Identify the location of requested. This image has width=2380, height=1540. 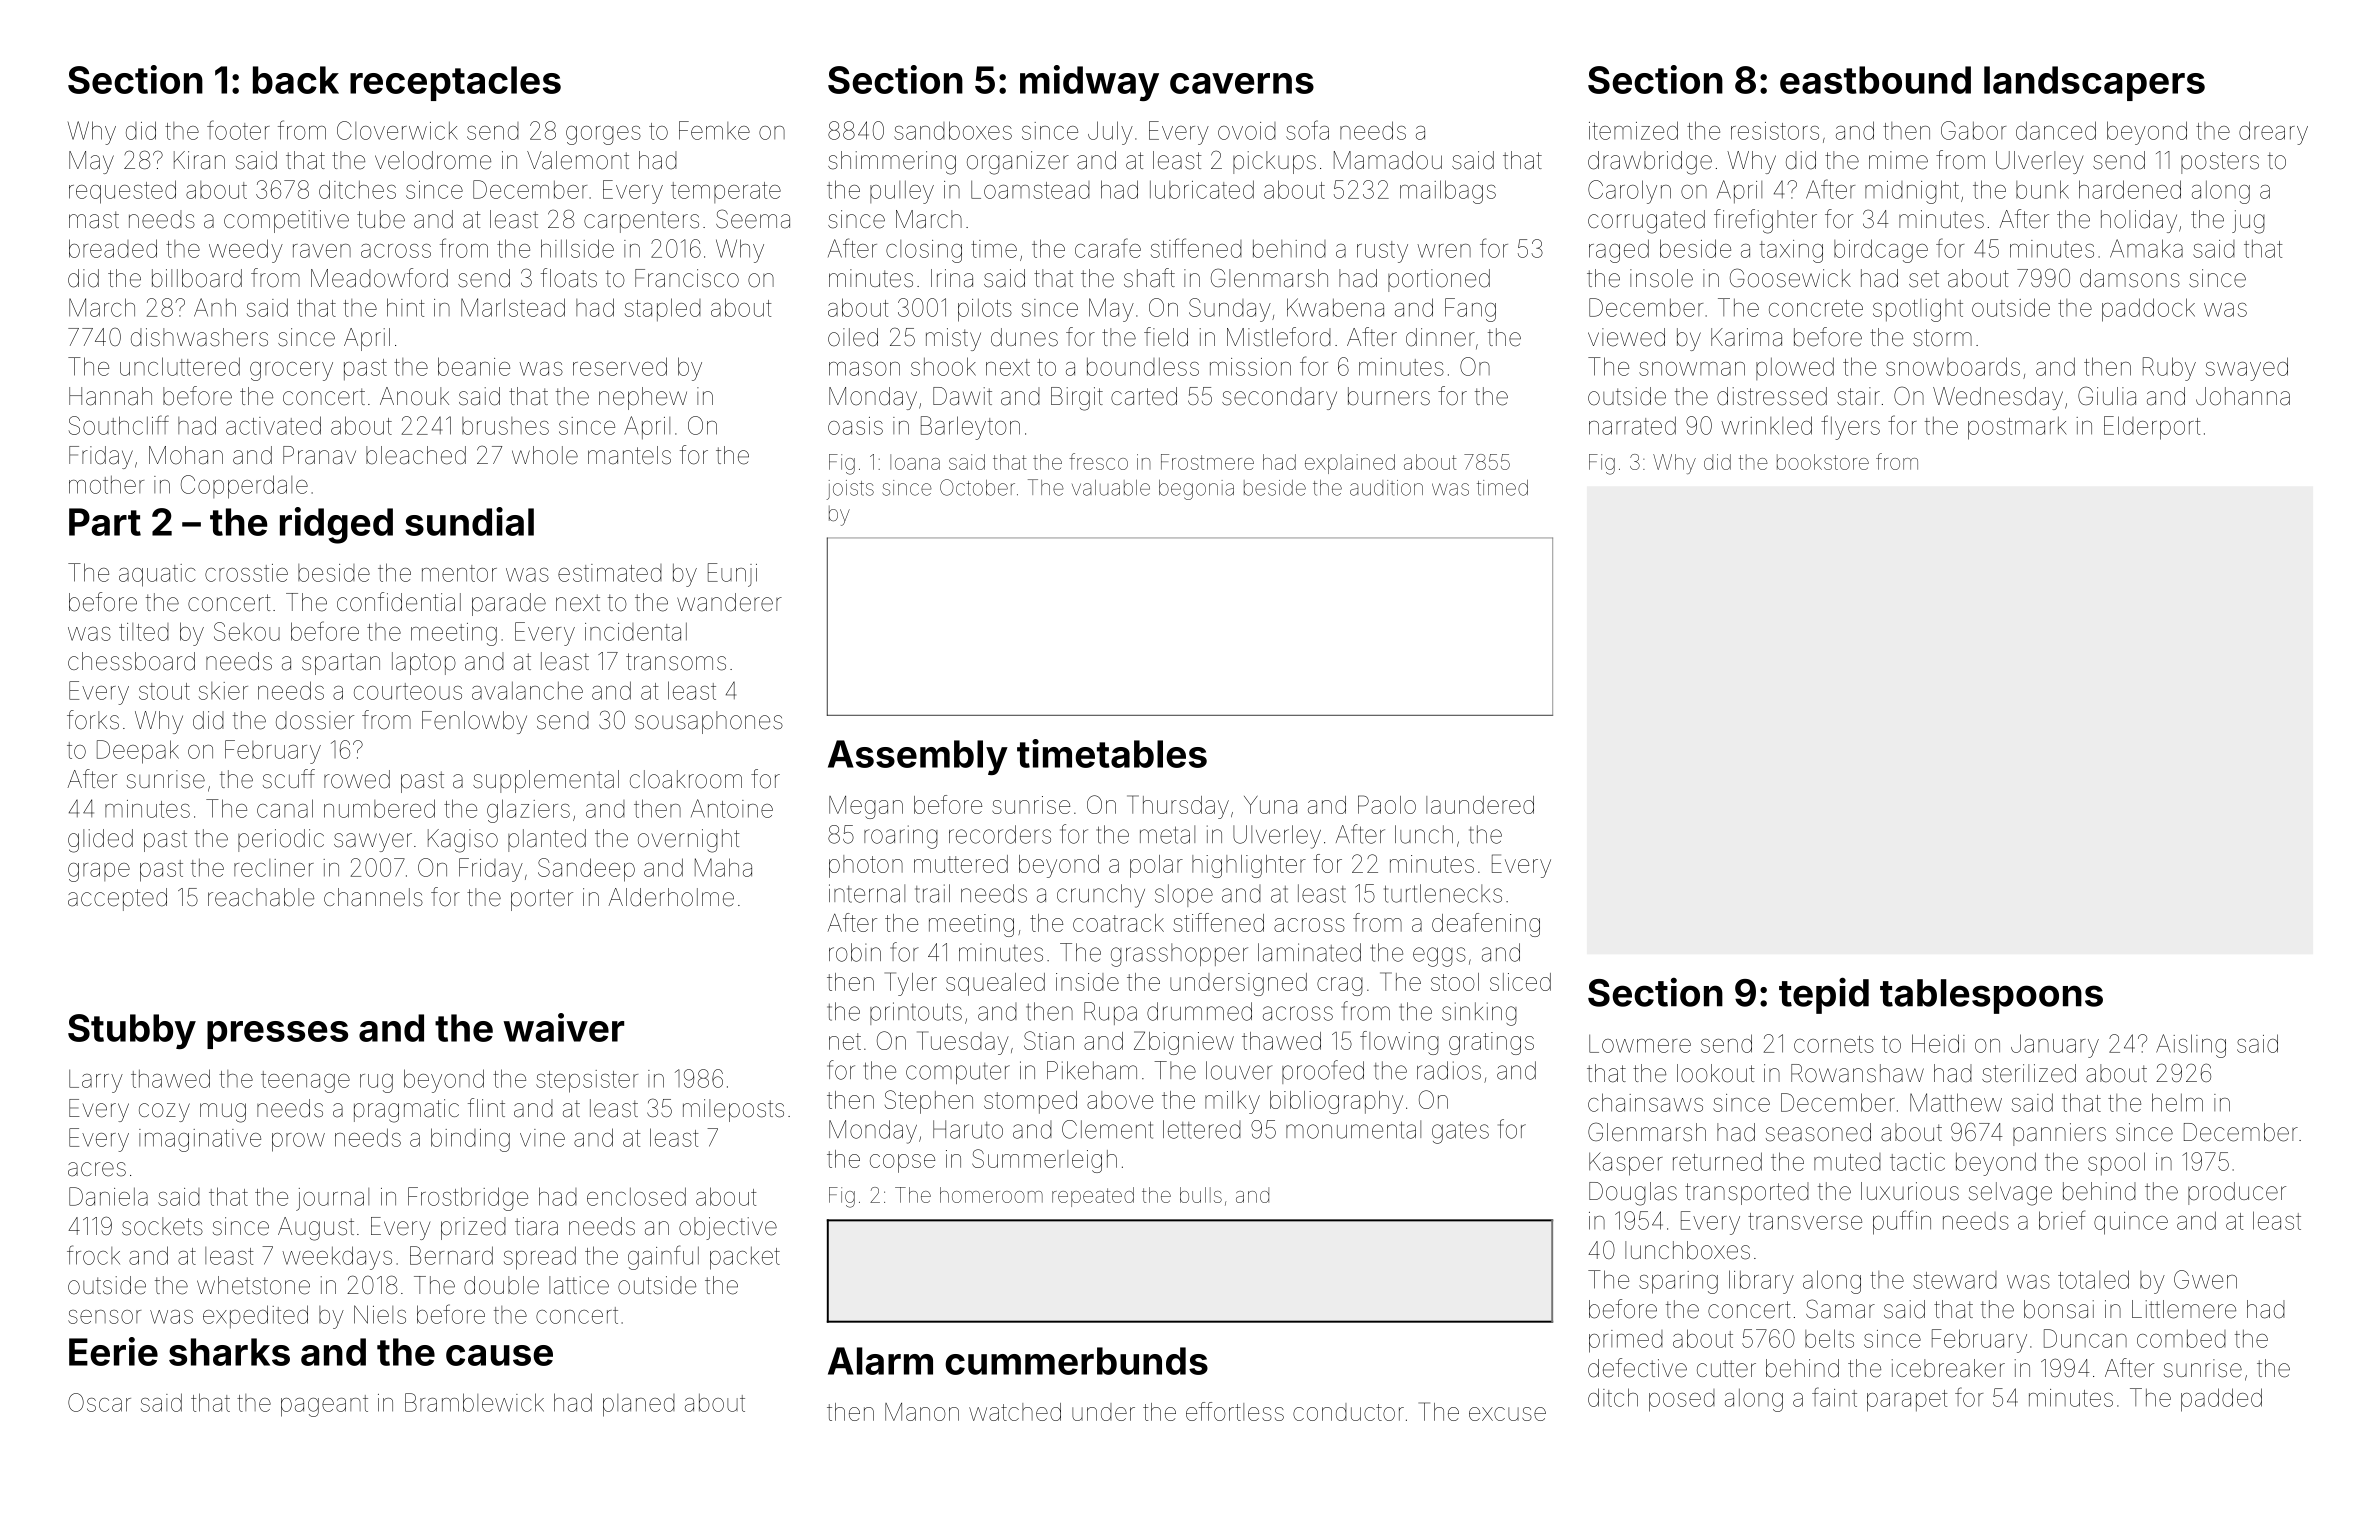
(122, 192).
